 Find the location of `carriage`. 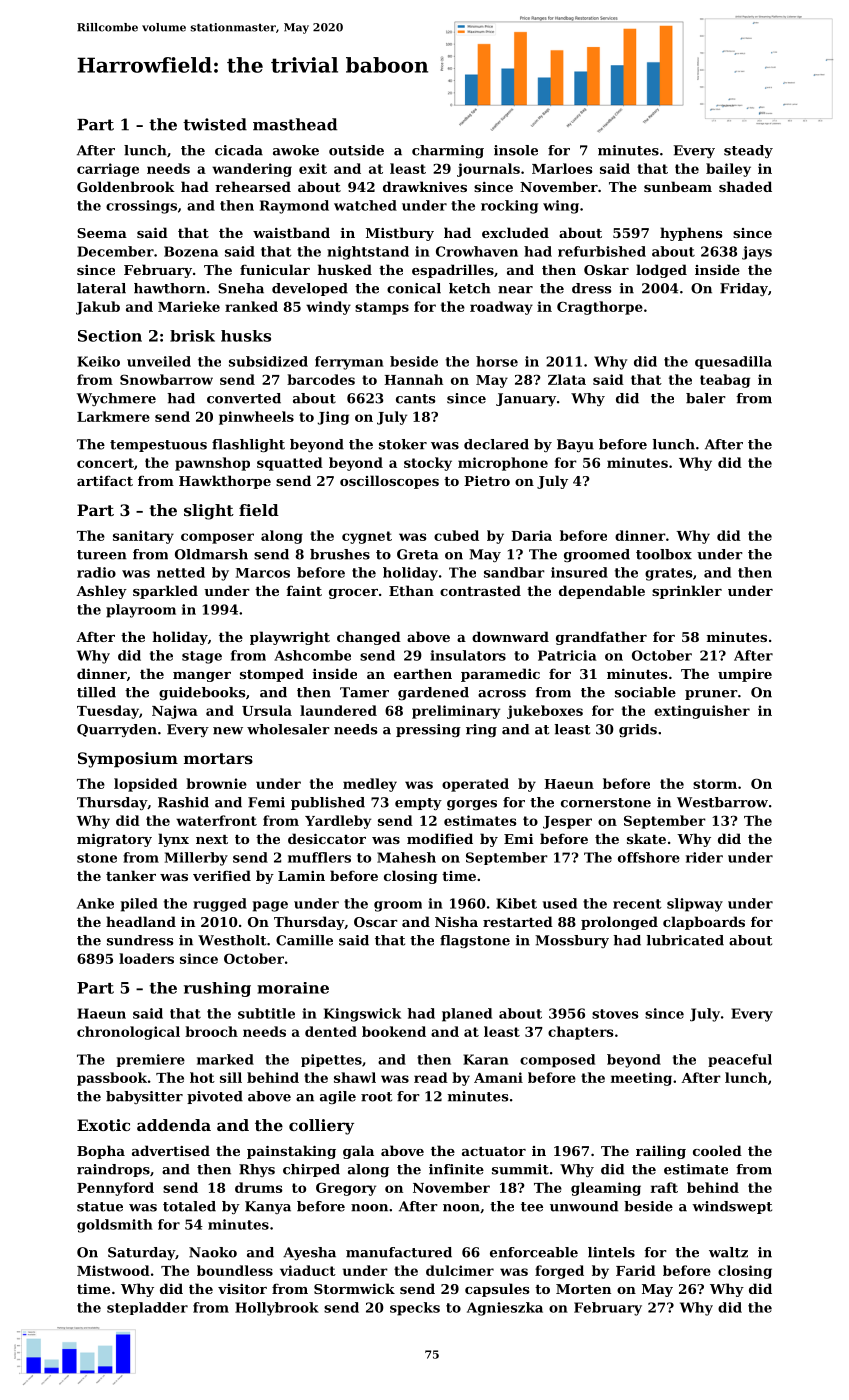

carriage is located at coordinates (108, 170).
